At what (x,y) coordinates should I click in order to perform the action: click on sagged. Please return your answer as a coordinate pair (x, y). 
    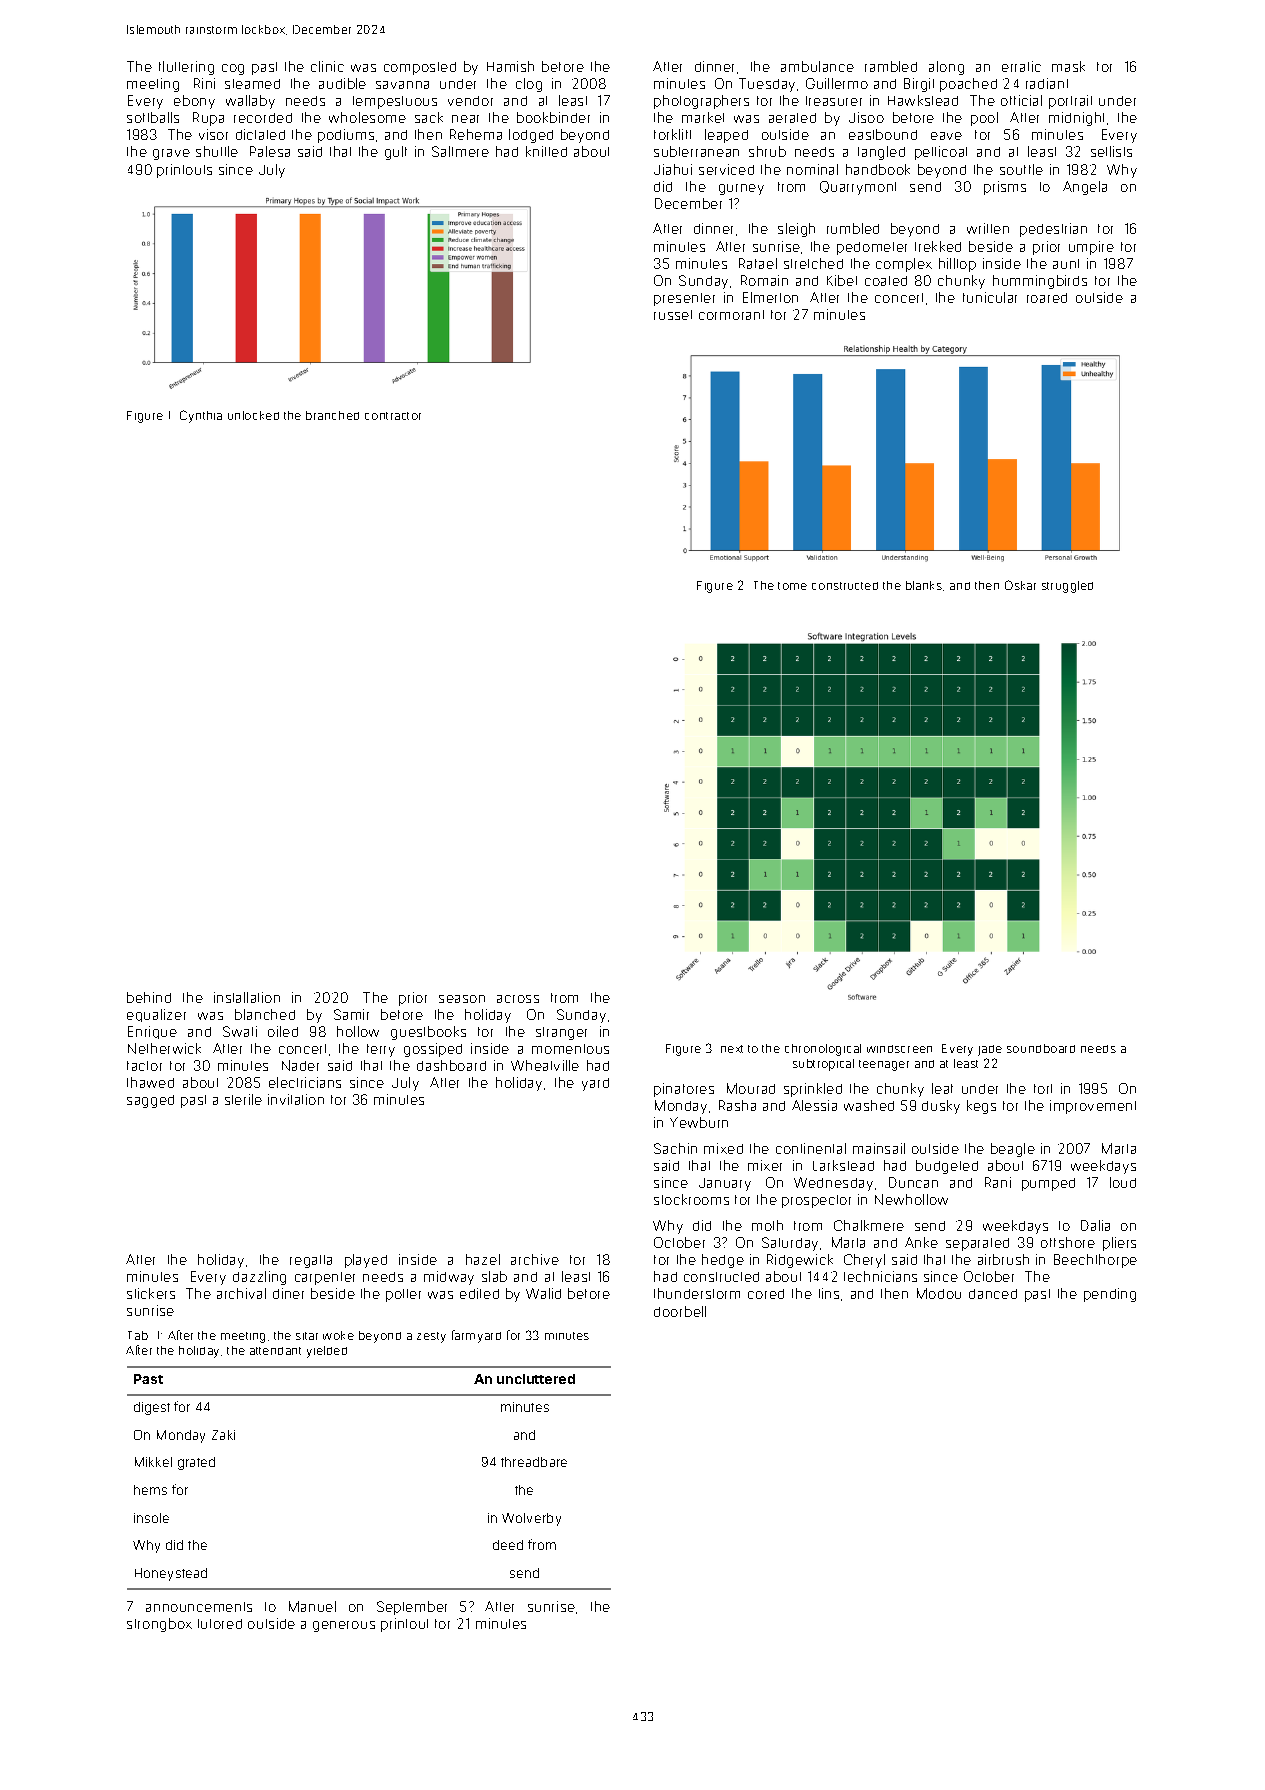
    Looking at the image, I should click on (150, 1101).
